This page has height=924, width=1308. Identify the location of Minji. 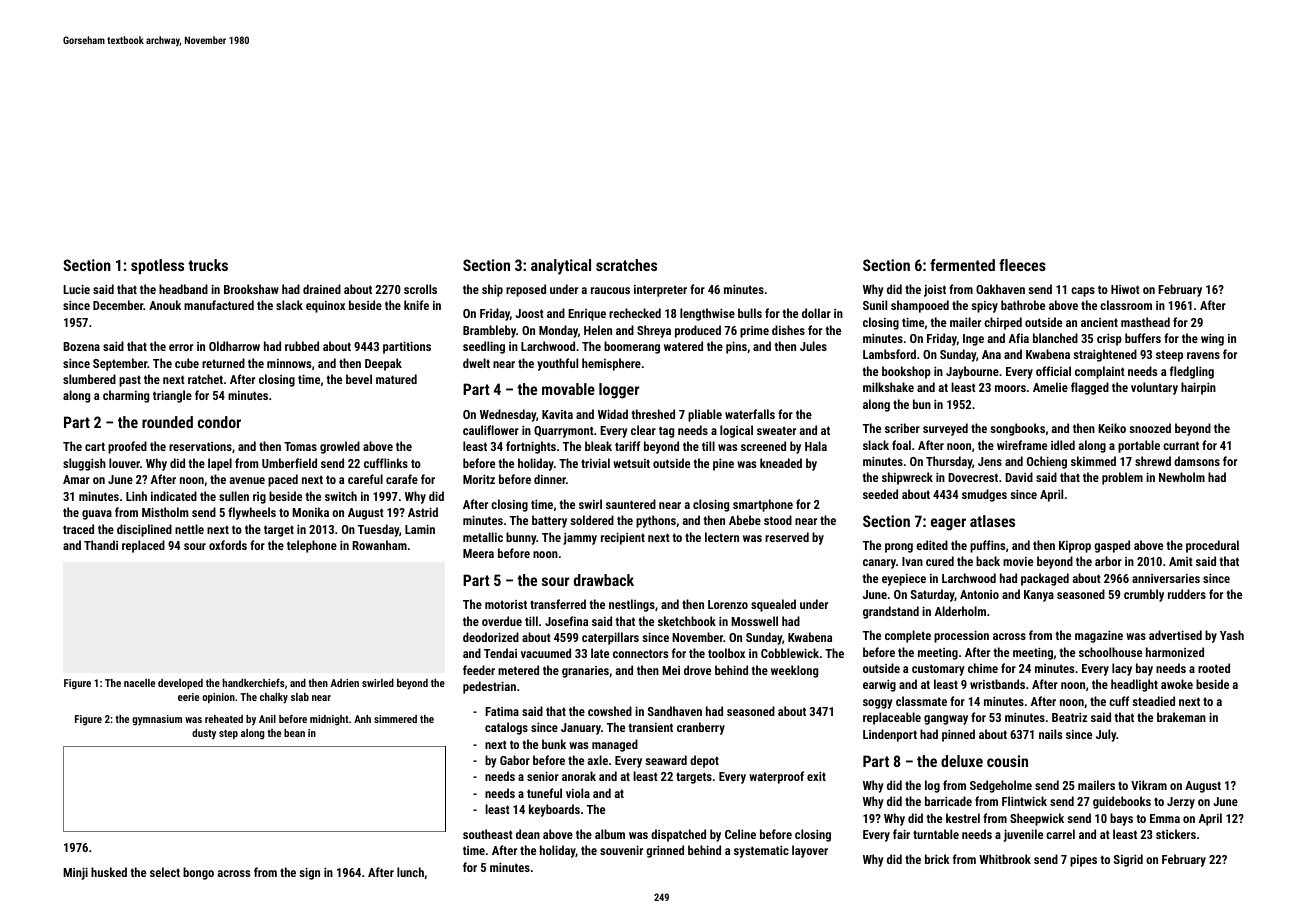
(75, 873).
